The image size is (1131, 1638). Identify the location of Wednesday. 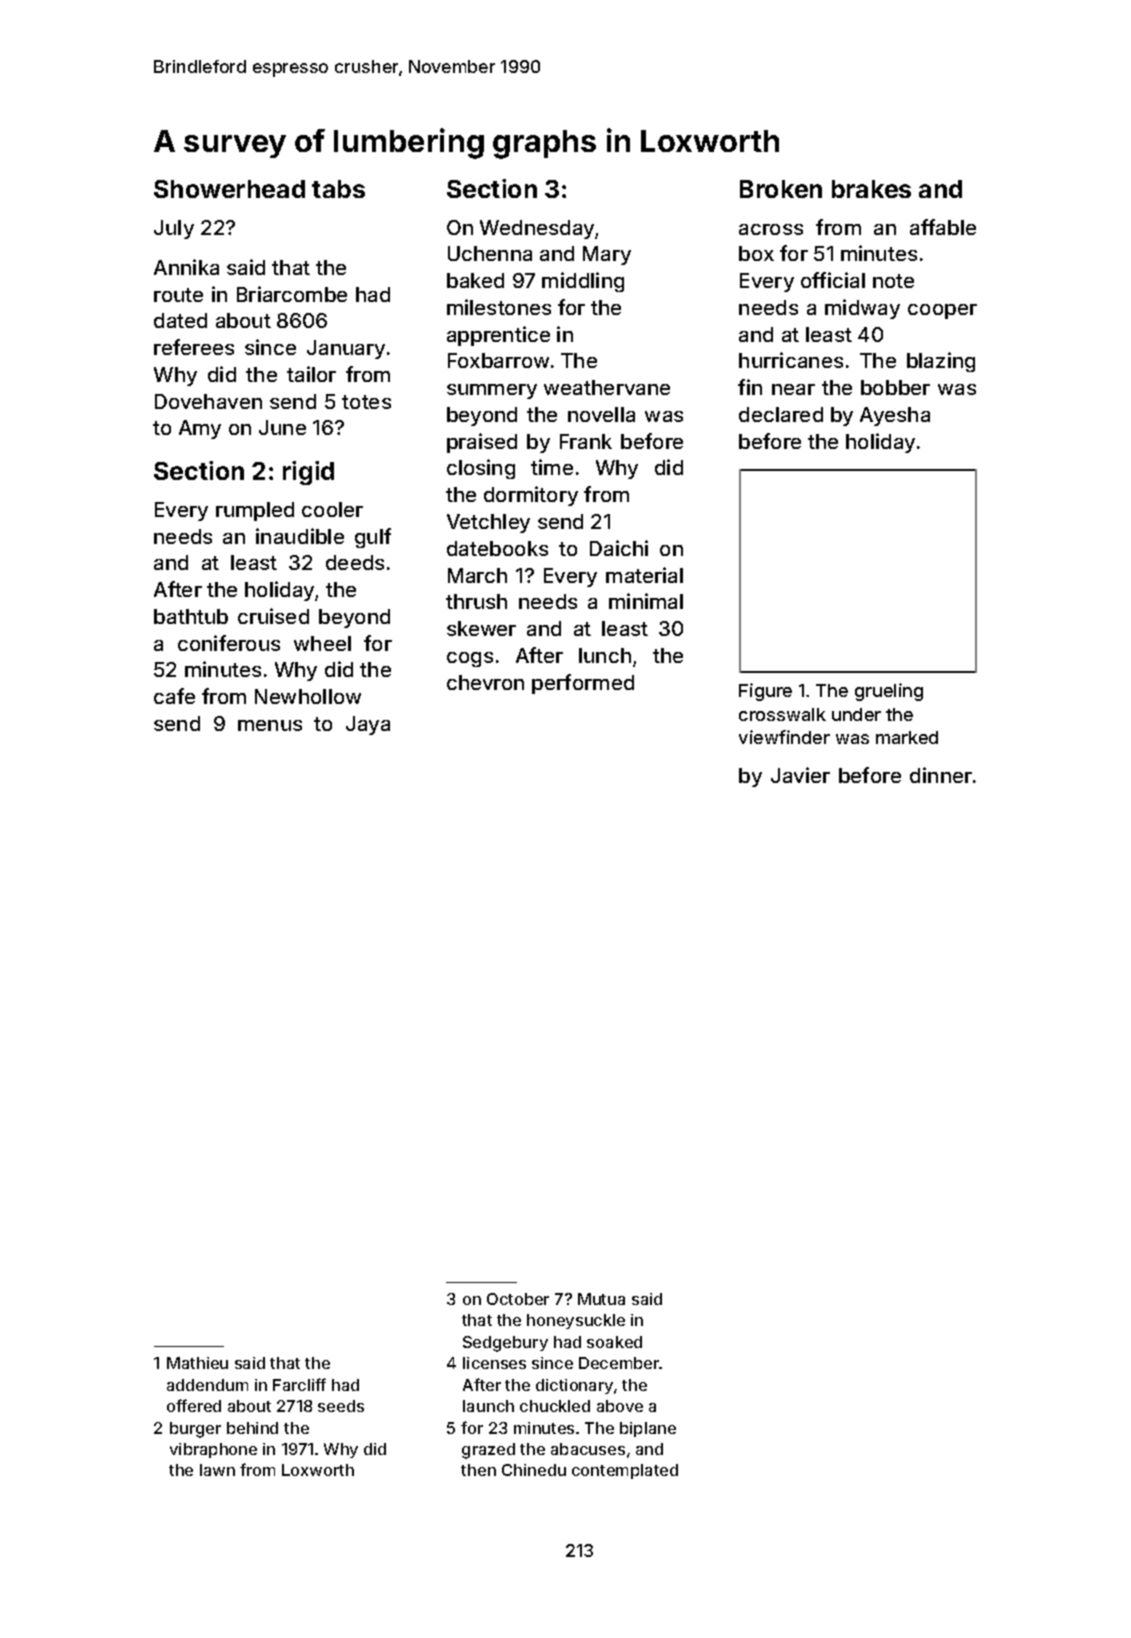
(538, 229).
